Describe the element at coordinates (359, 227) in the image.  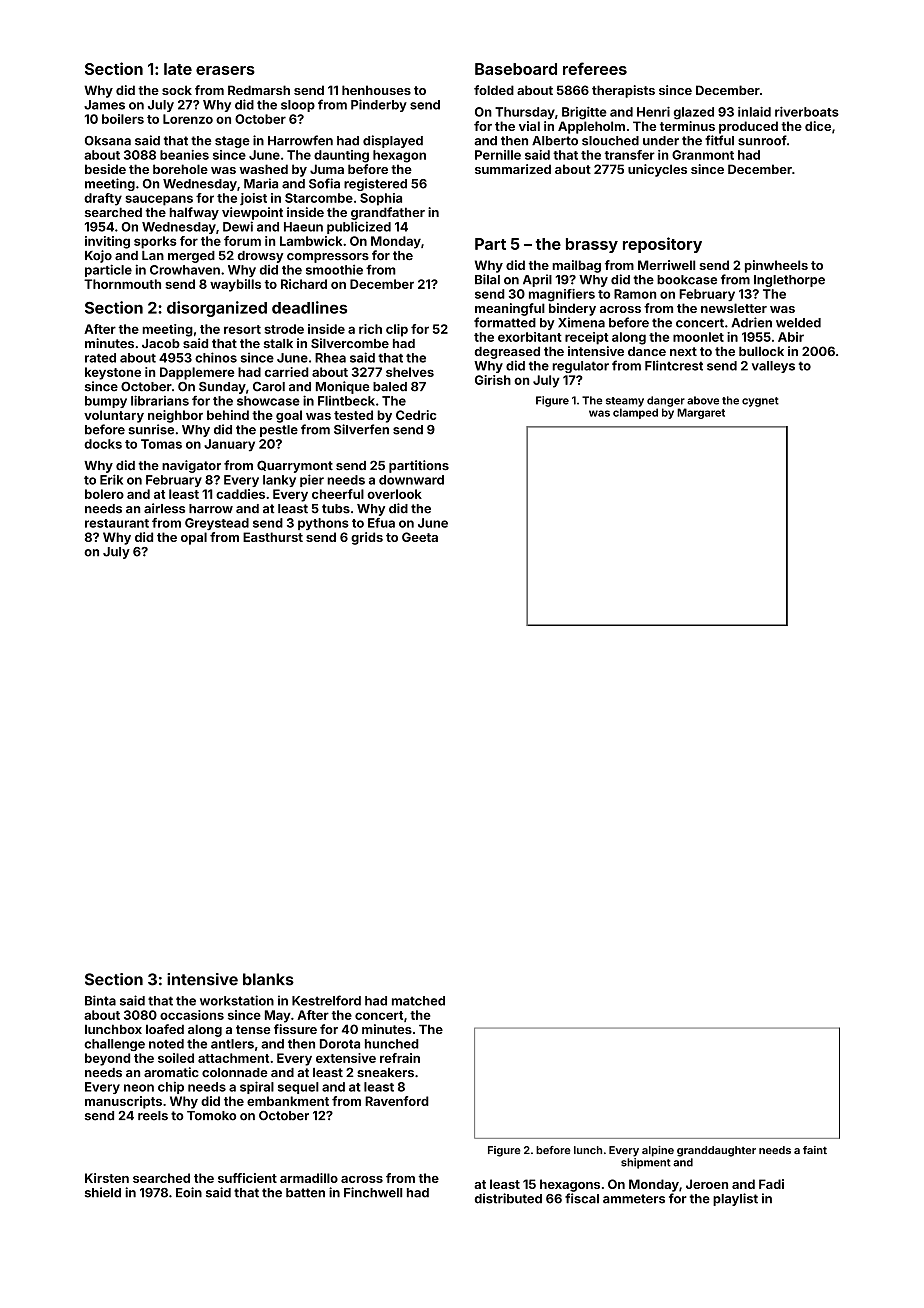
I see `publicized` at that location.
